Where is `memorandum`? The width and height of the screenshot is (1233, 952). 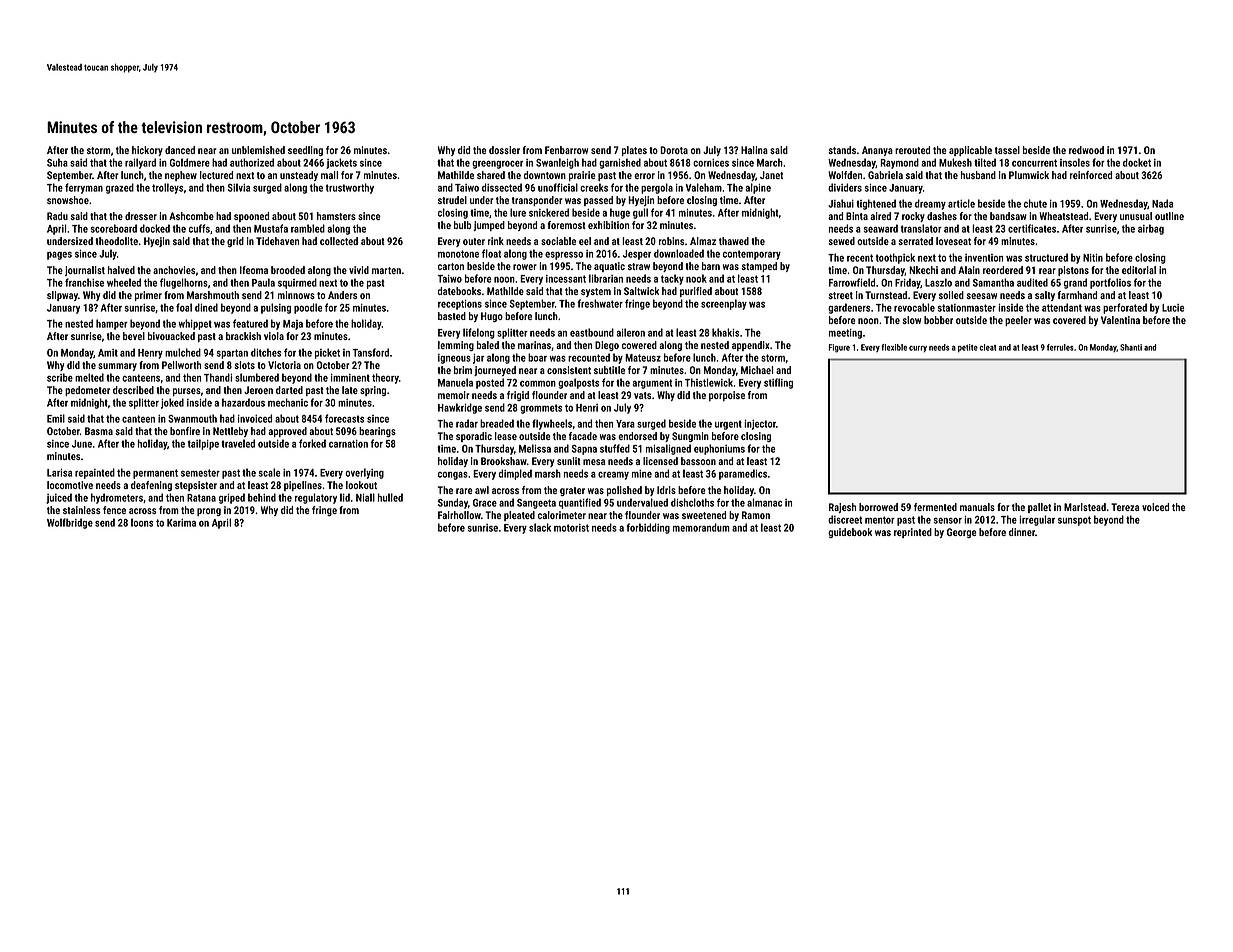 memorandum is located at coordinates (701, 527).
